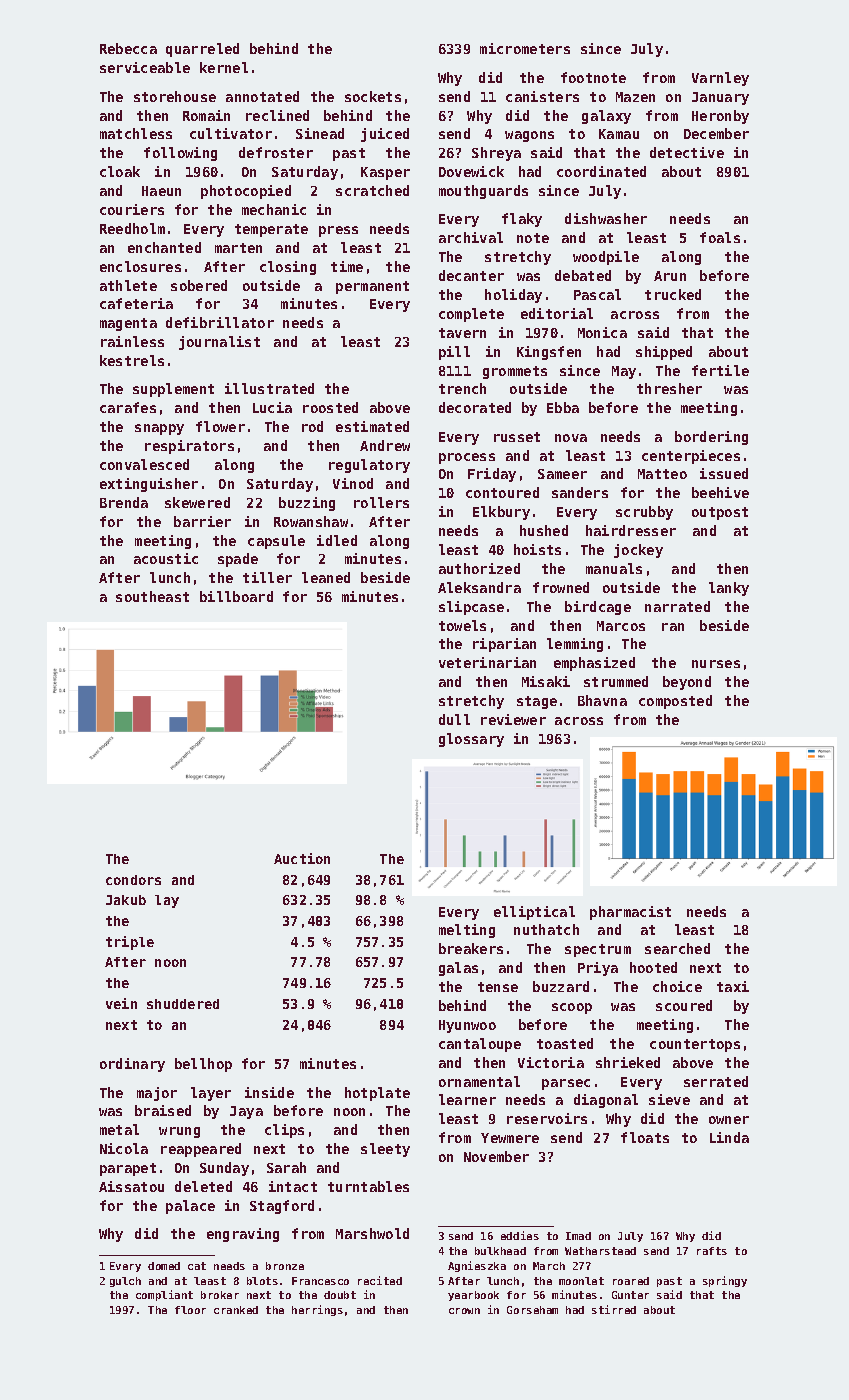  What do you see at coordinates (175, 96) in the screenshot?
I see `storehouse` at bounding box center [175, 96].
